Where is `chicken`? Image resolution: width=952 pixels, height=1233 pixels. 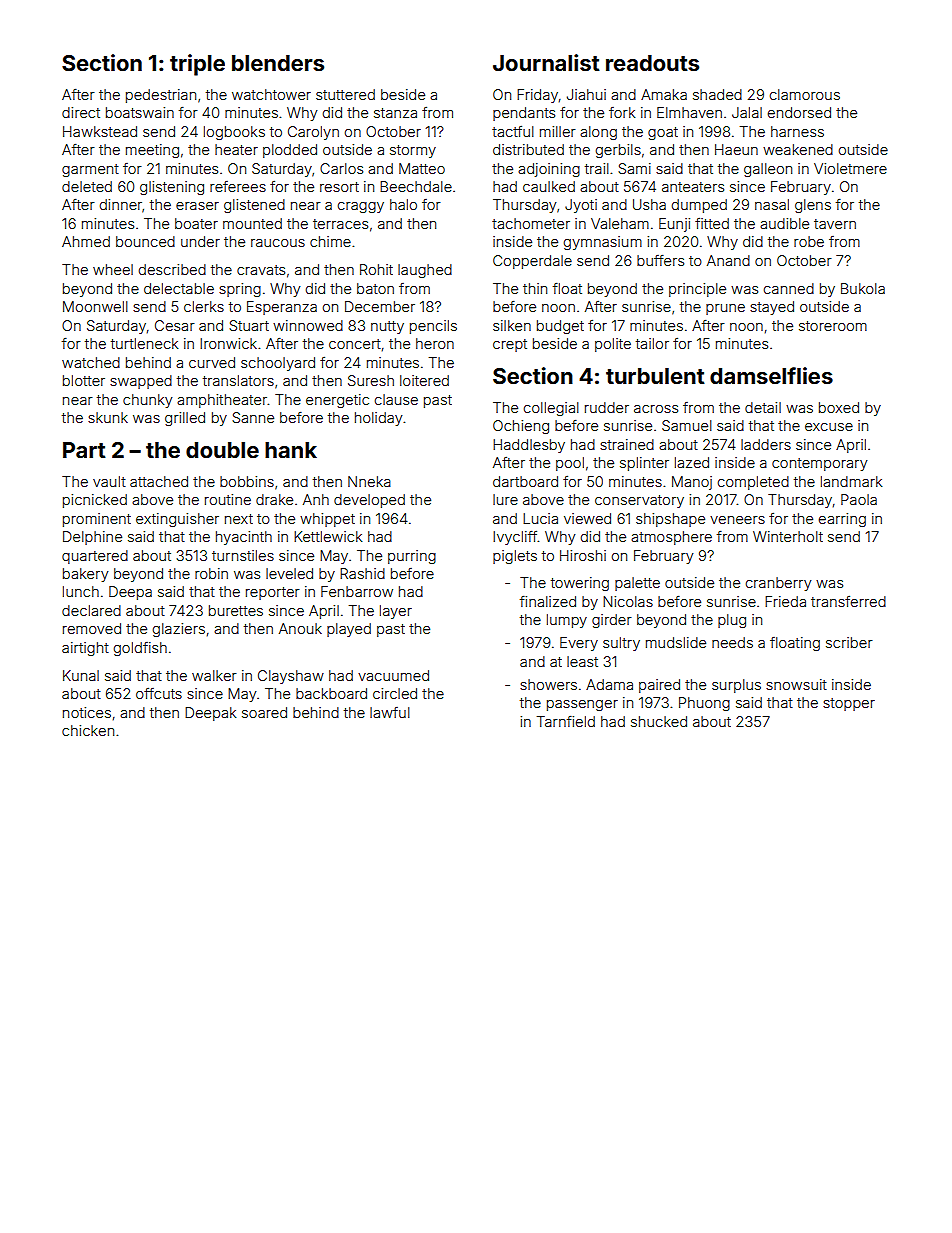
chicken is located at coordinates (88, 730).
